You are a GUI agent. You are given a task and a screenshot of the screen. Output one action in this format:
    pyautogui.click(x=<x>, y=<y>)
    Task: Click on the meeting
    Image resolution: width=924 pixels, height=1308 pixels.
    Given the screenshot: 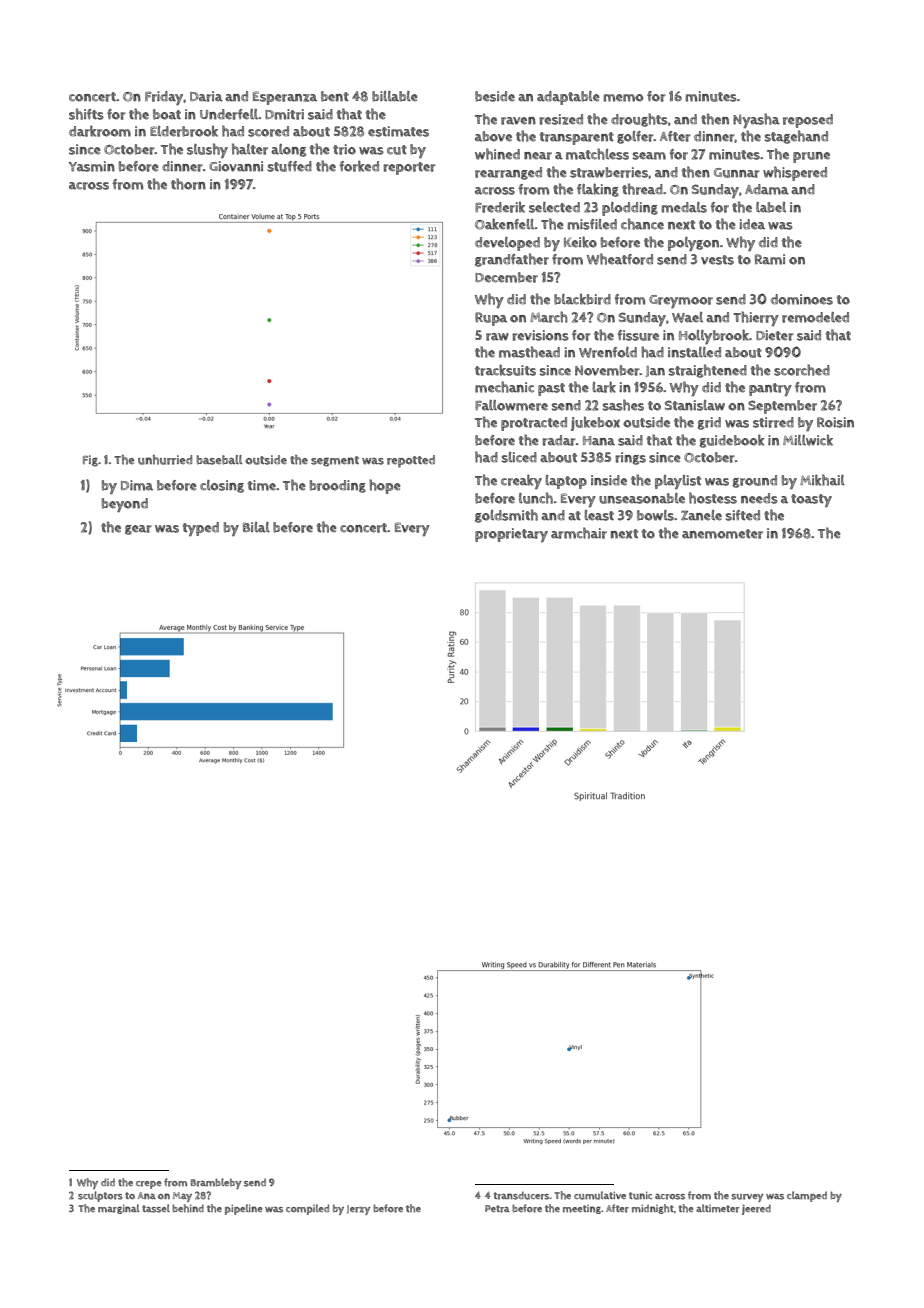 What is the action you would take?
    pyautogui.click(x=582, y=1209)
